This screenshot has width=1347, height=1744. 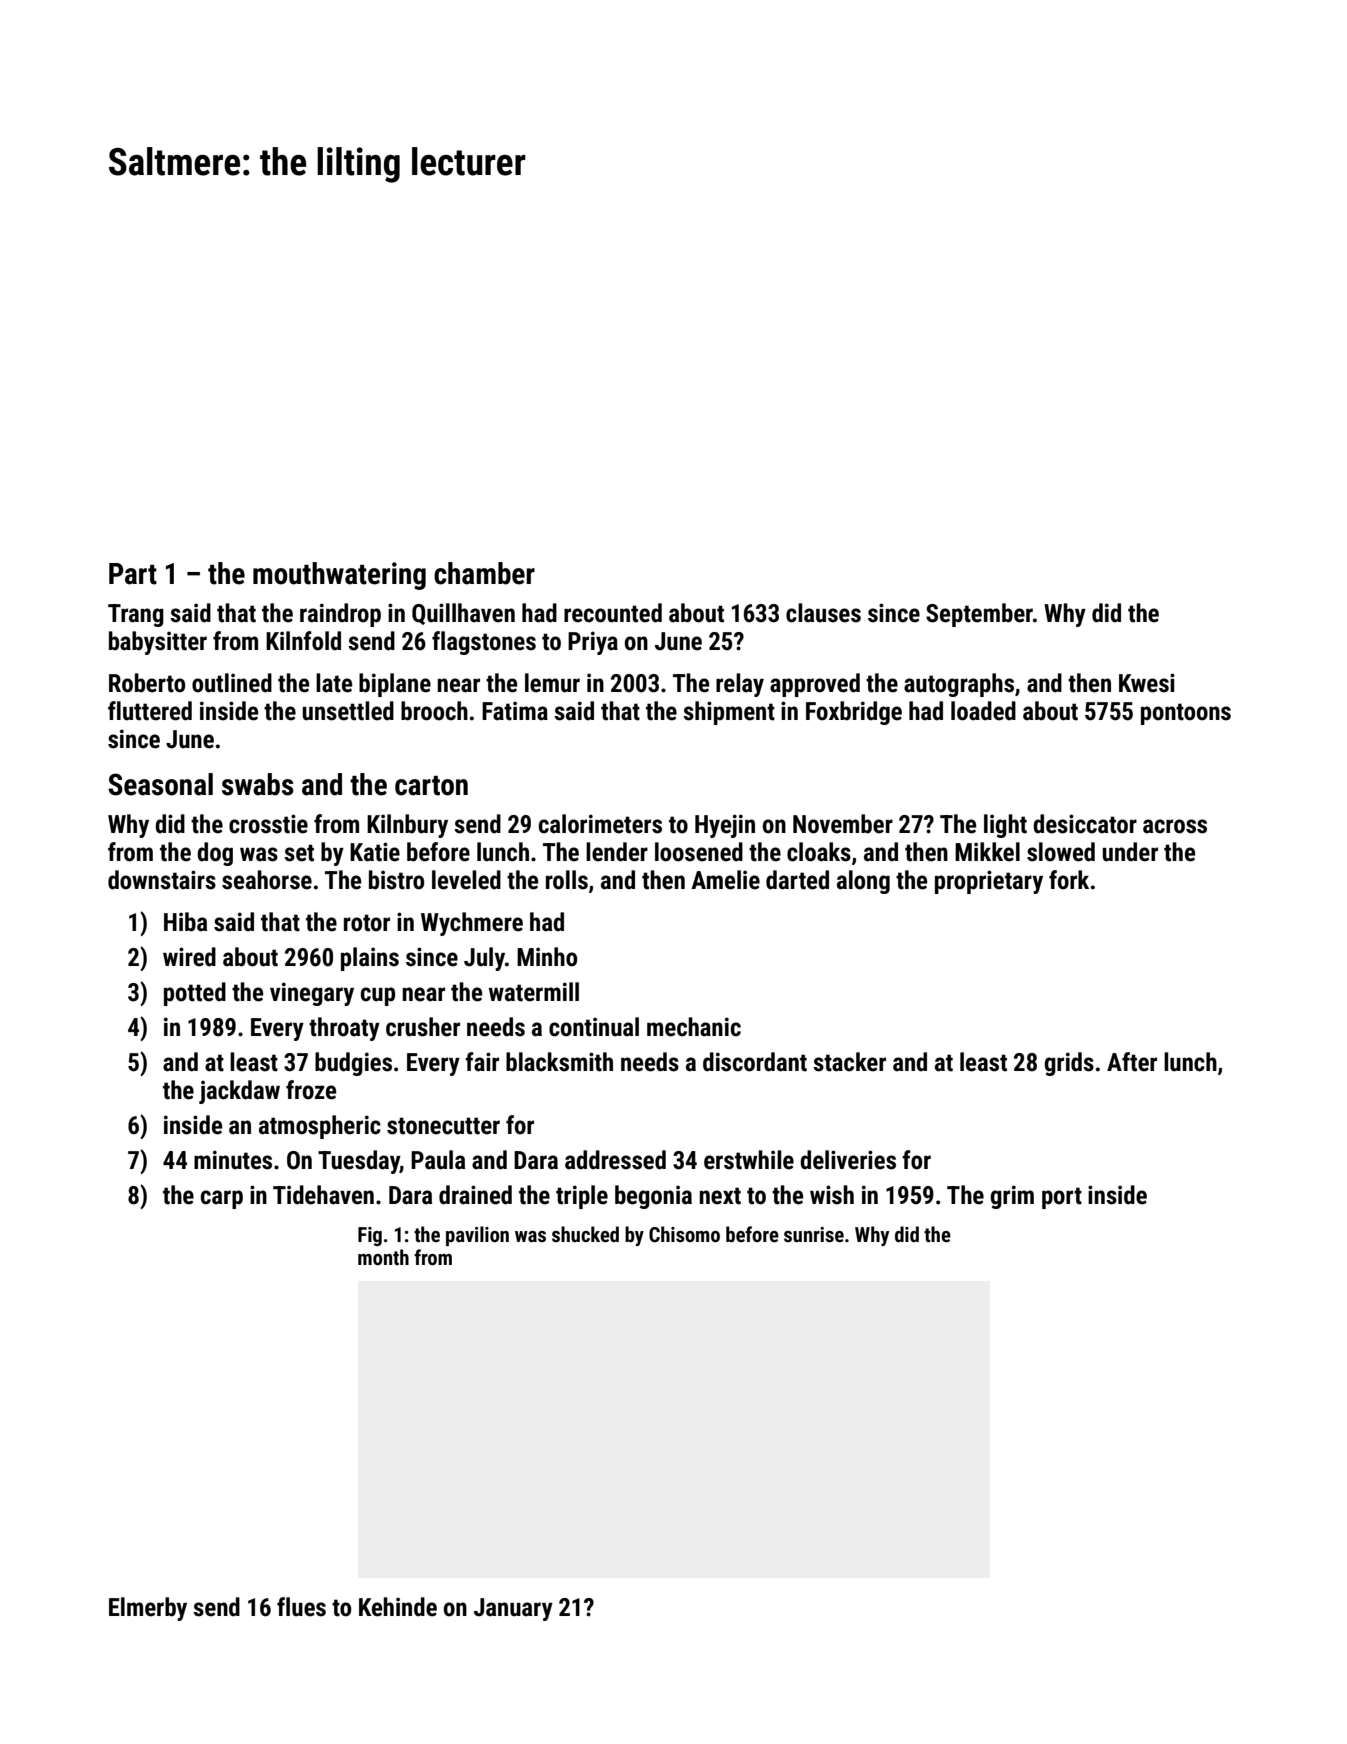 What do you see at coordinates (585, 1234) in the screenshot?
I see `shucked` at bounding box center [585, 1234].
